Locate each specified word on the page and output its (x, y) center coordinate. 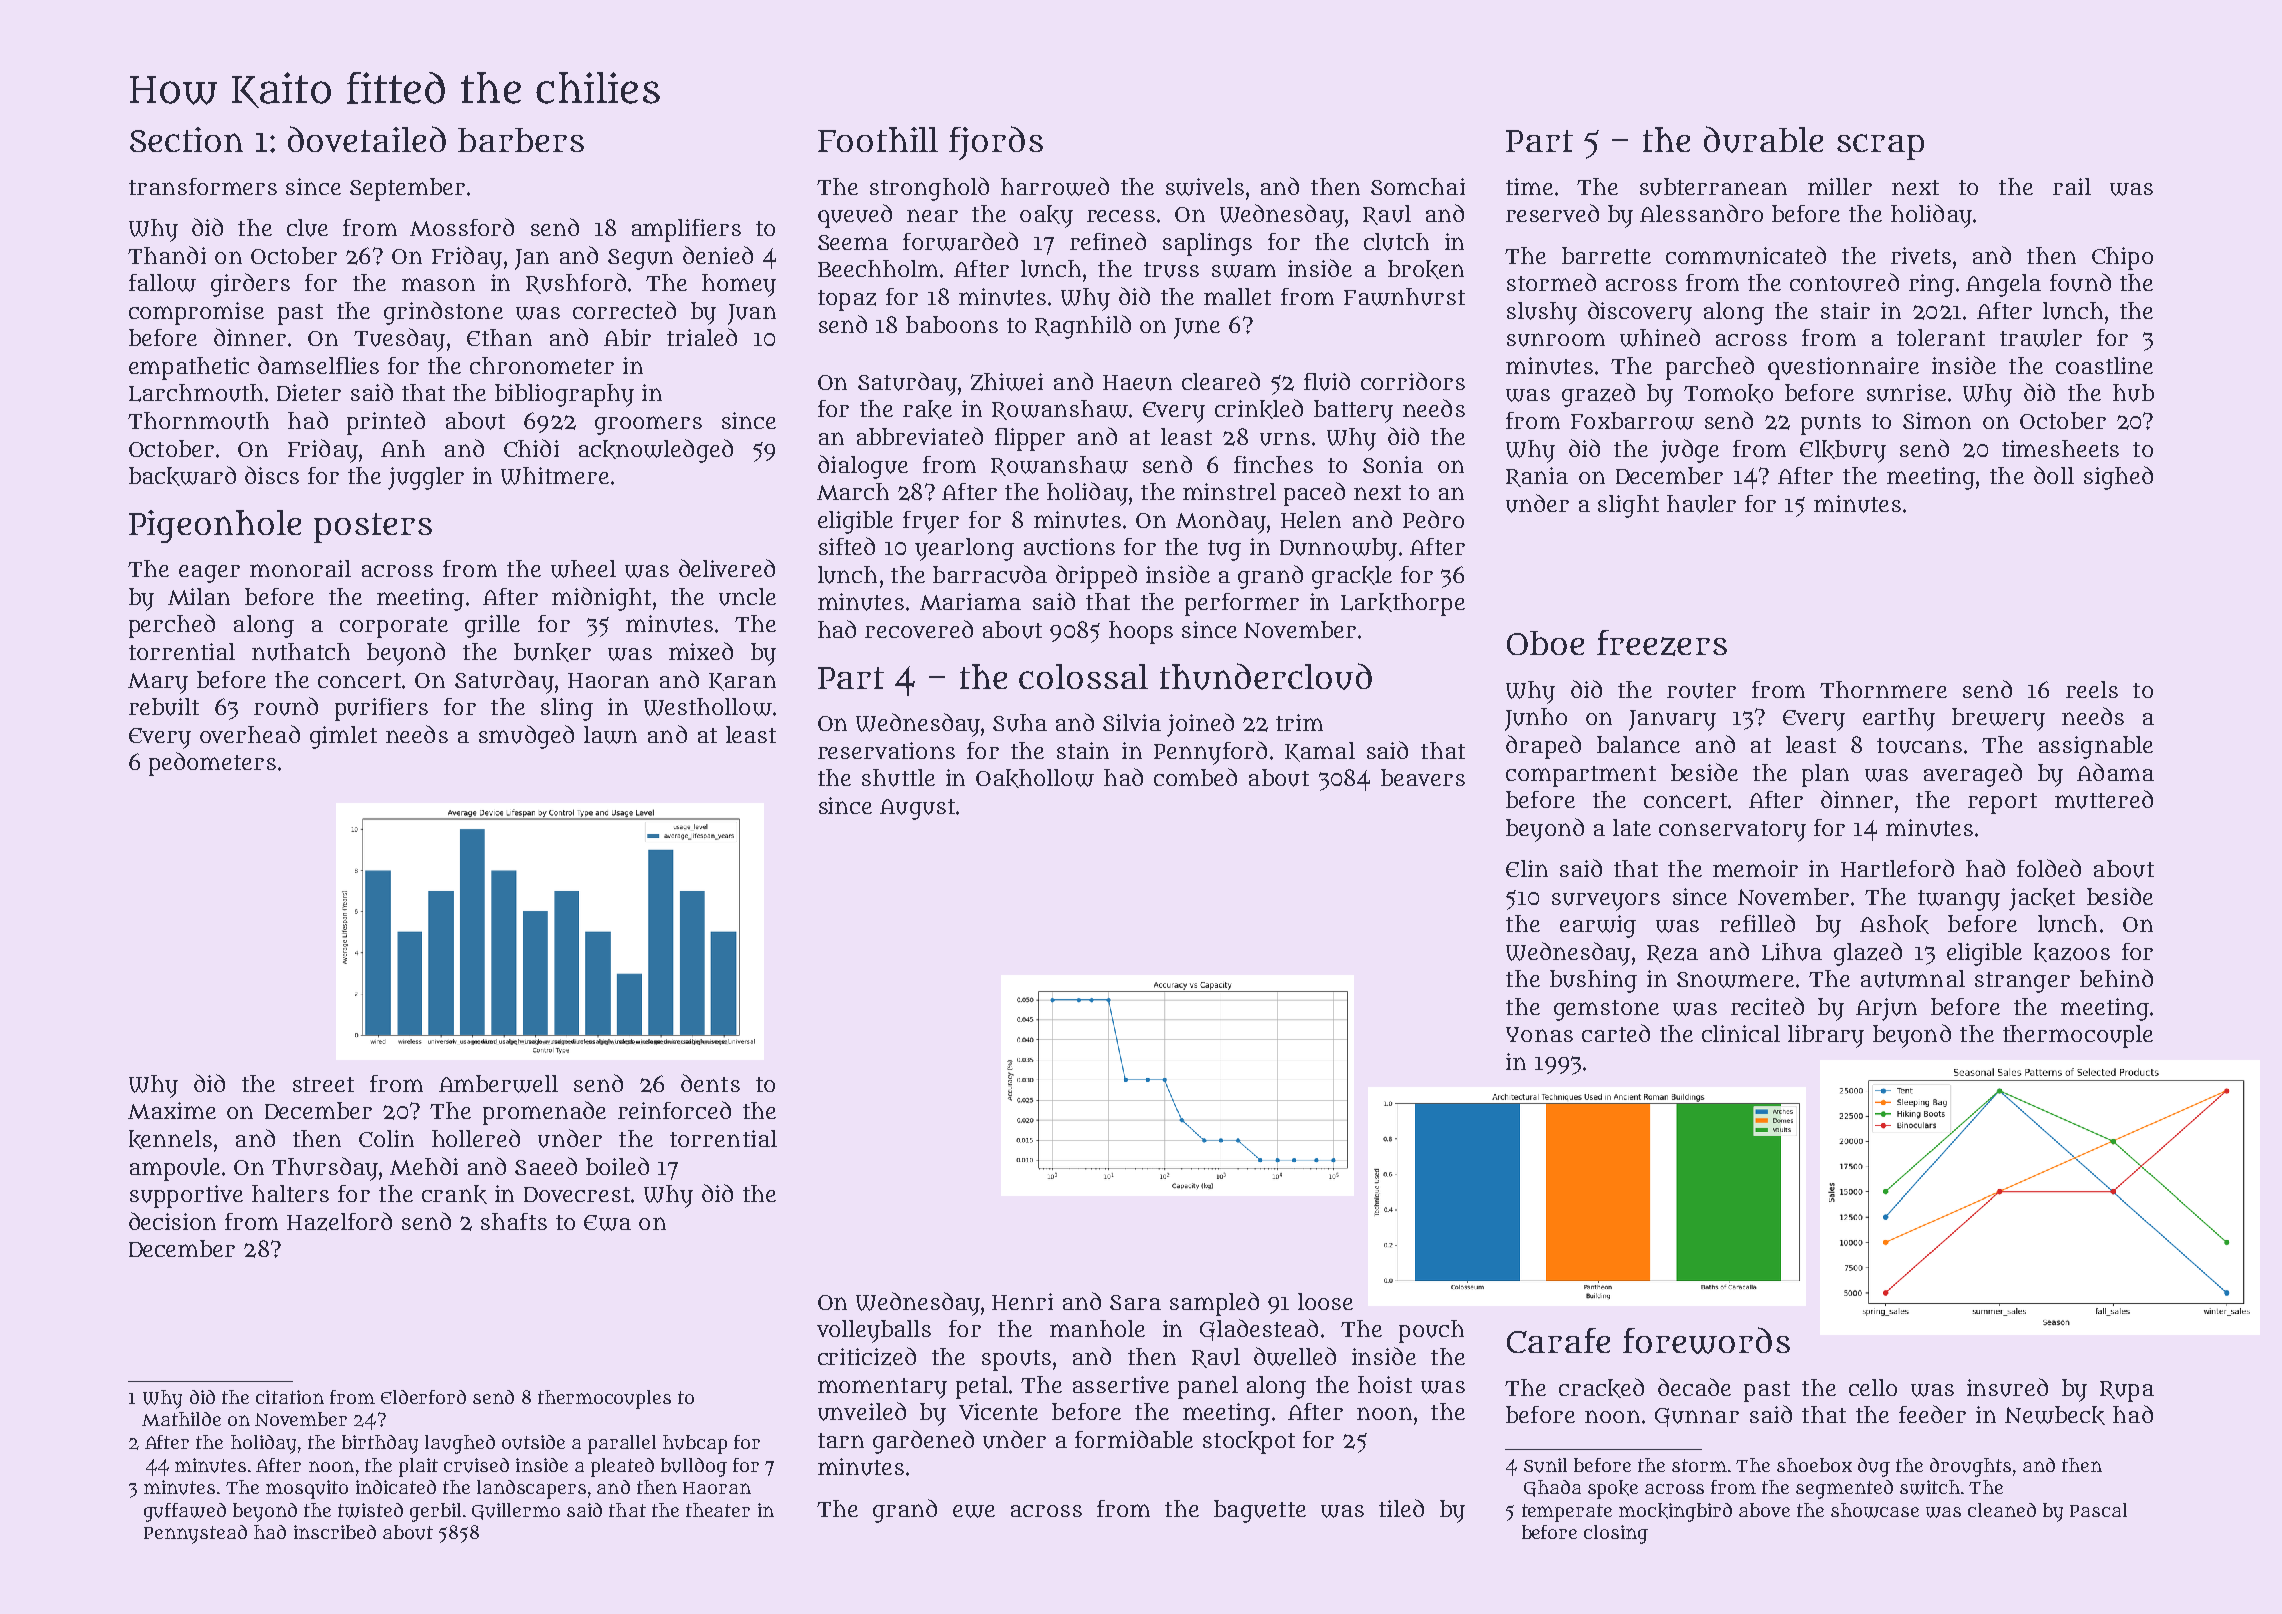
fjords (996, 143)
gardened (923, 1442)
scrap (1880, 147)
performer (1242, 604)
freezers (1662, 643)
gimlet (343, 737)
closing (1616, 1534)
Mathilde (181, 1419)
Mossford (462, 227)
